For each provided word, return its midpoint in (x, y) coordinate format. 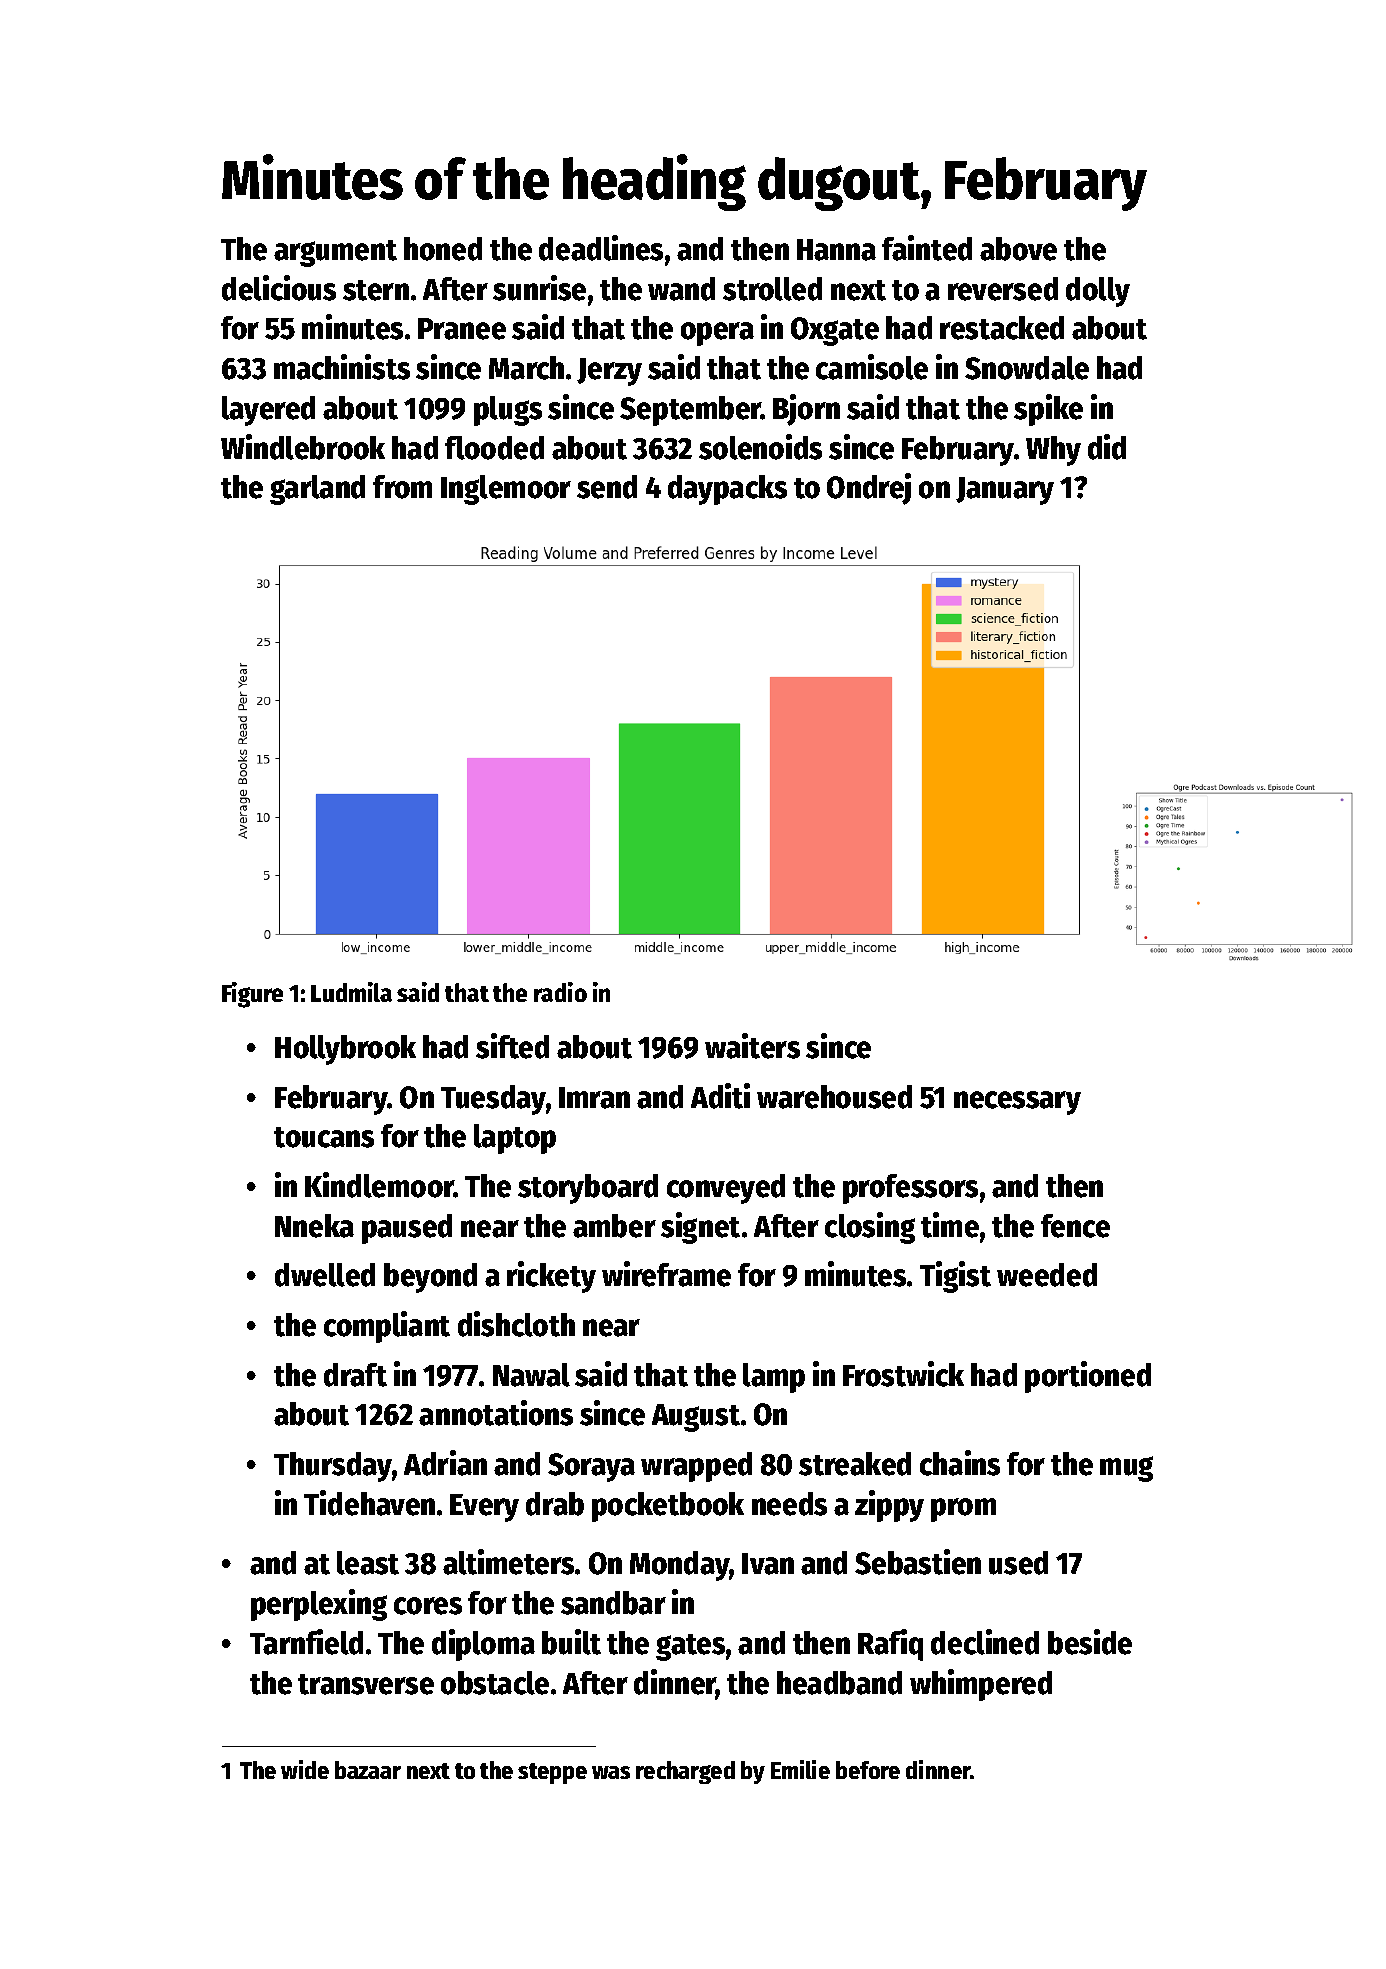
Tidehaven (369, 1503)
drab (555, 1504)
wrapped (696, 1467)
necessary (1017, 1103)
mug (1126, 1469)
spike (1048, 410)
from (402, 487)
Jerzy (609, 372)
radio (560, 992)
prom (963, 1510)
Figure (252, 995)
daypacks (727, 490)
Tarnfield (306, 1642)
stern (376, 290)
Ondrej (869, 489)
